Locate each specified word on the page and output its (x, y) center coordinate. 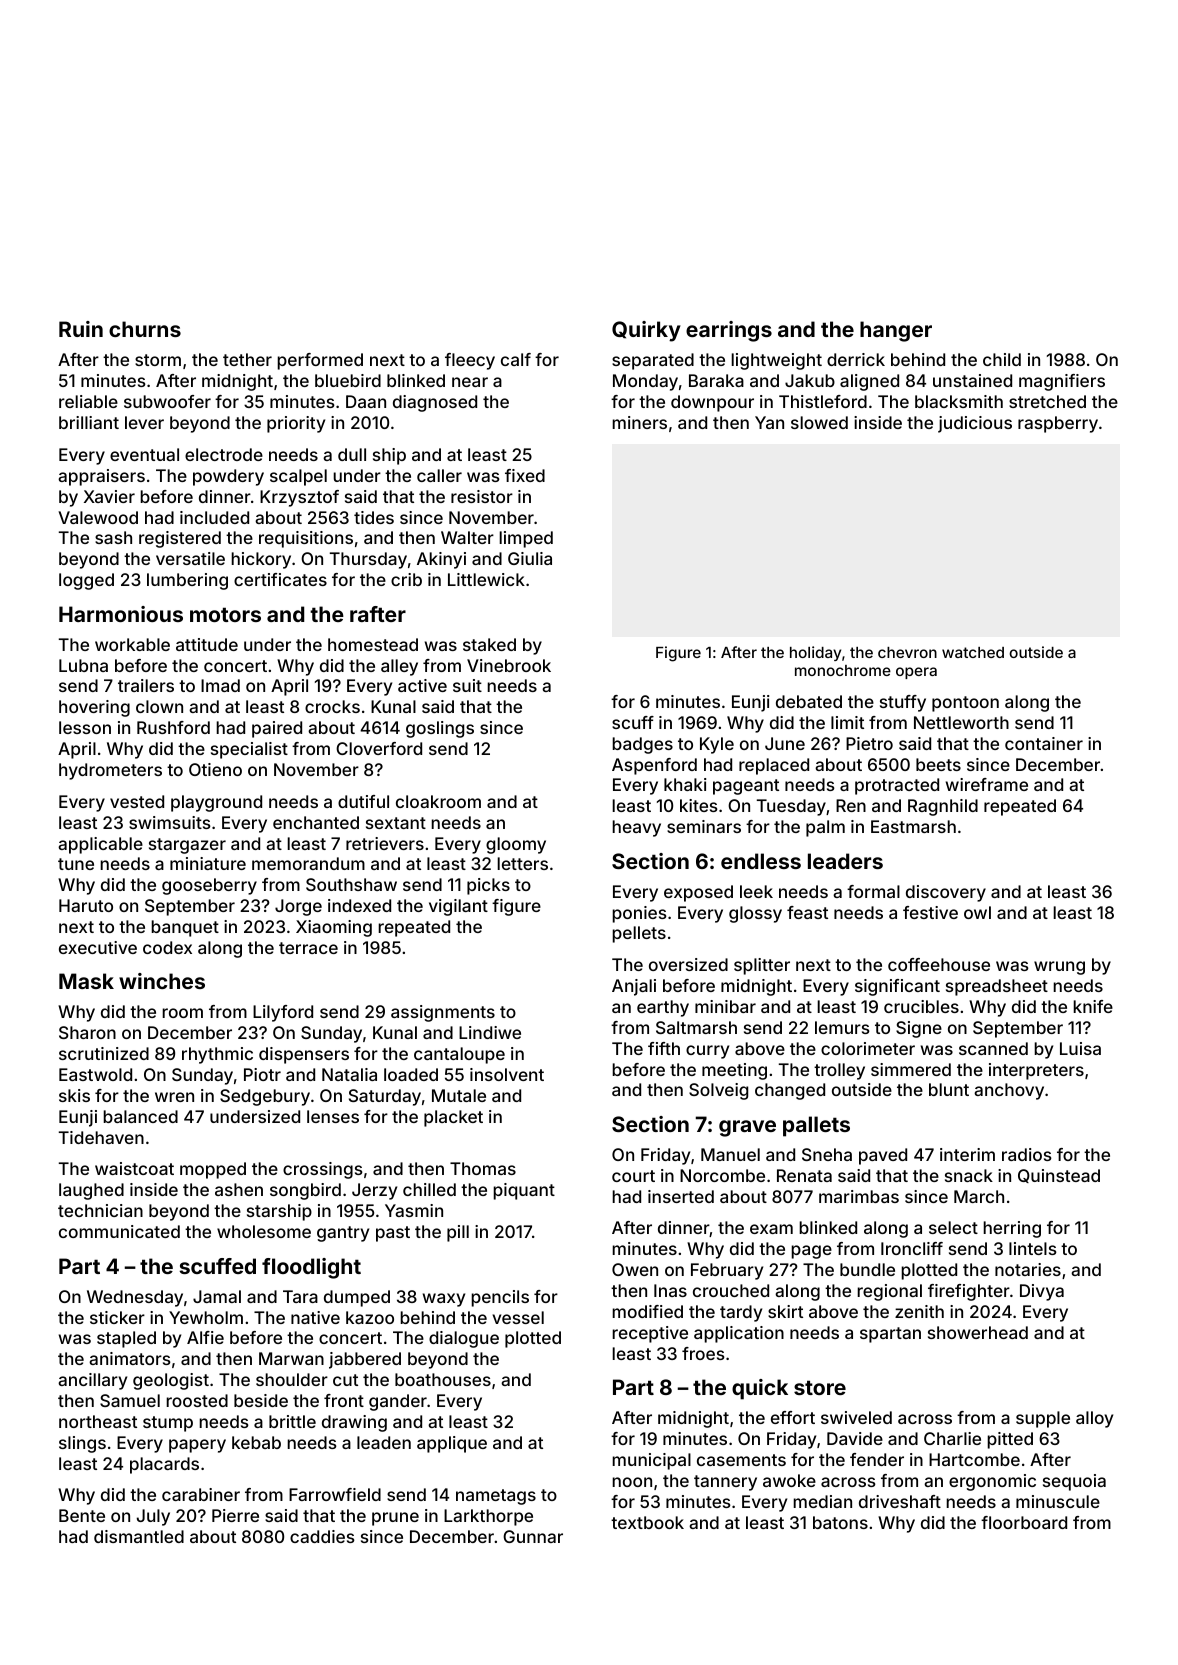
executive (98, 947)
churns (145, 329)
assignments (443, 1013)
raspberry (1058, 424)
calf (516, 359)
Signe (919, 1029)
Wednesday (135, 1298)
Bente (82, 1515)
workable (132, 644)
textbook (647, 1522)
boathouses (443, 1379)
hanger (896, 331)
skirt (785, 1311)
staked (489, 644)
